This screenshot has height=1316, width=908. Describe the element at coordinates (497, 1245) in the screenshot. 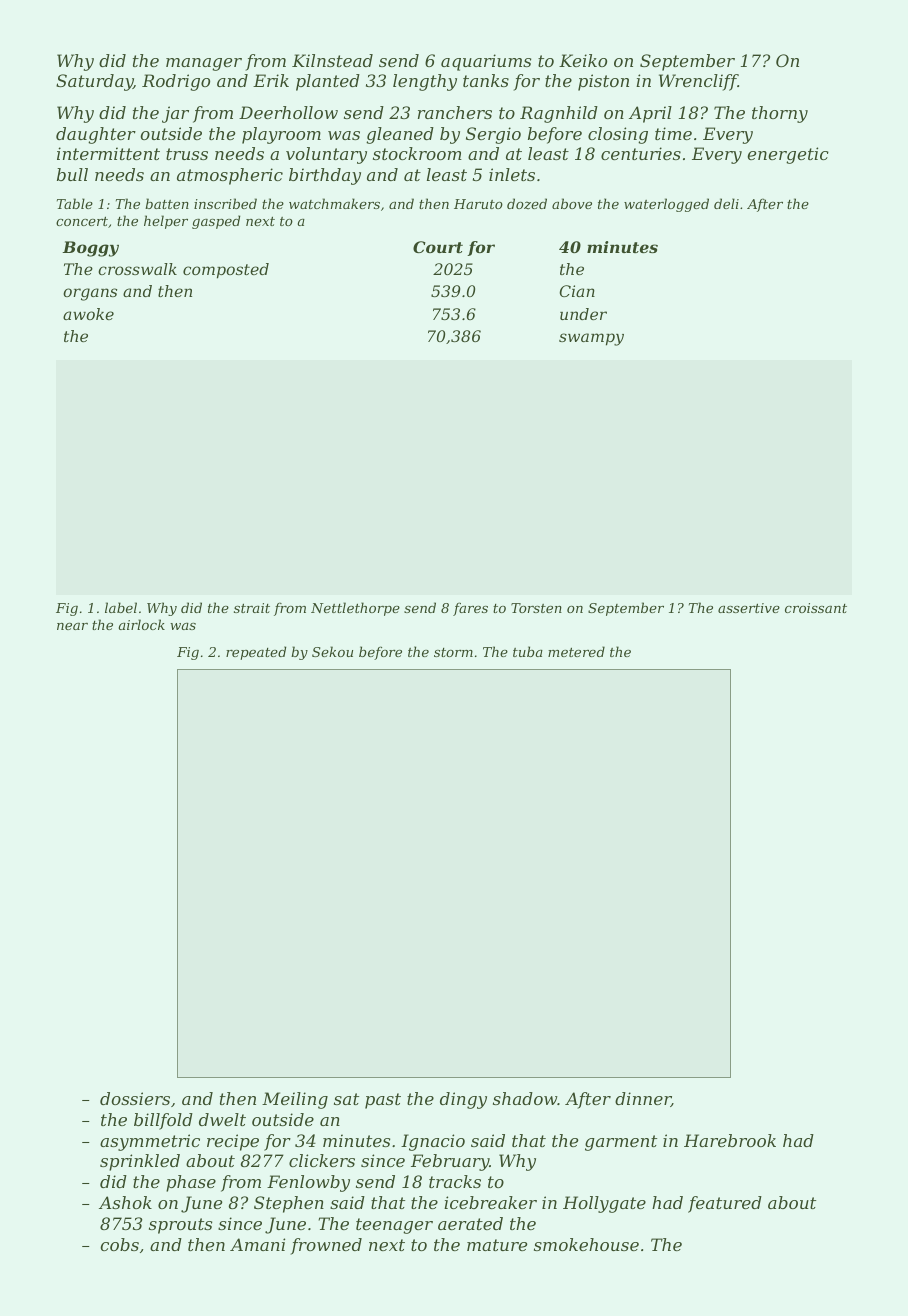

I see `mature` at that location.
